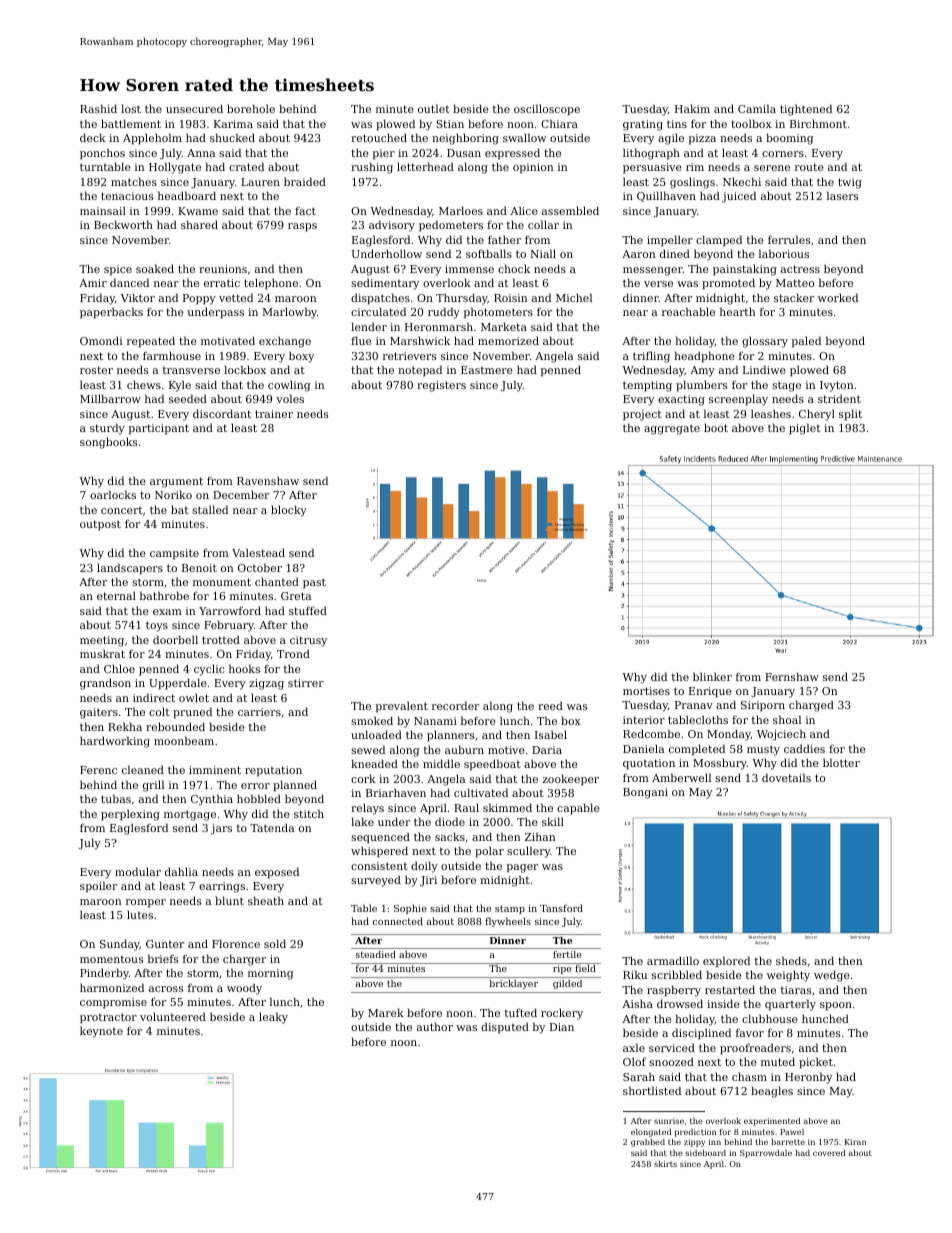 This image has width=952, height=1233. Describe the element at coordinates (98, 770) in the image. I see `Ferenc` at that location.
